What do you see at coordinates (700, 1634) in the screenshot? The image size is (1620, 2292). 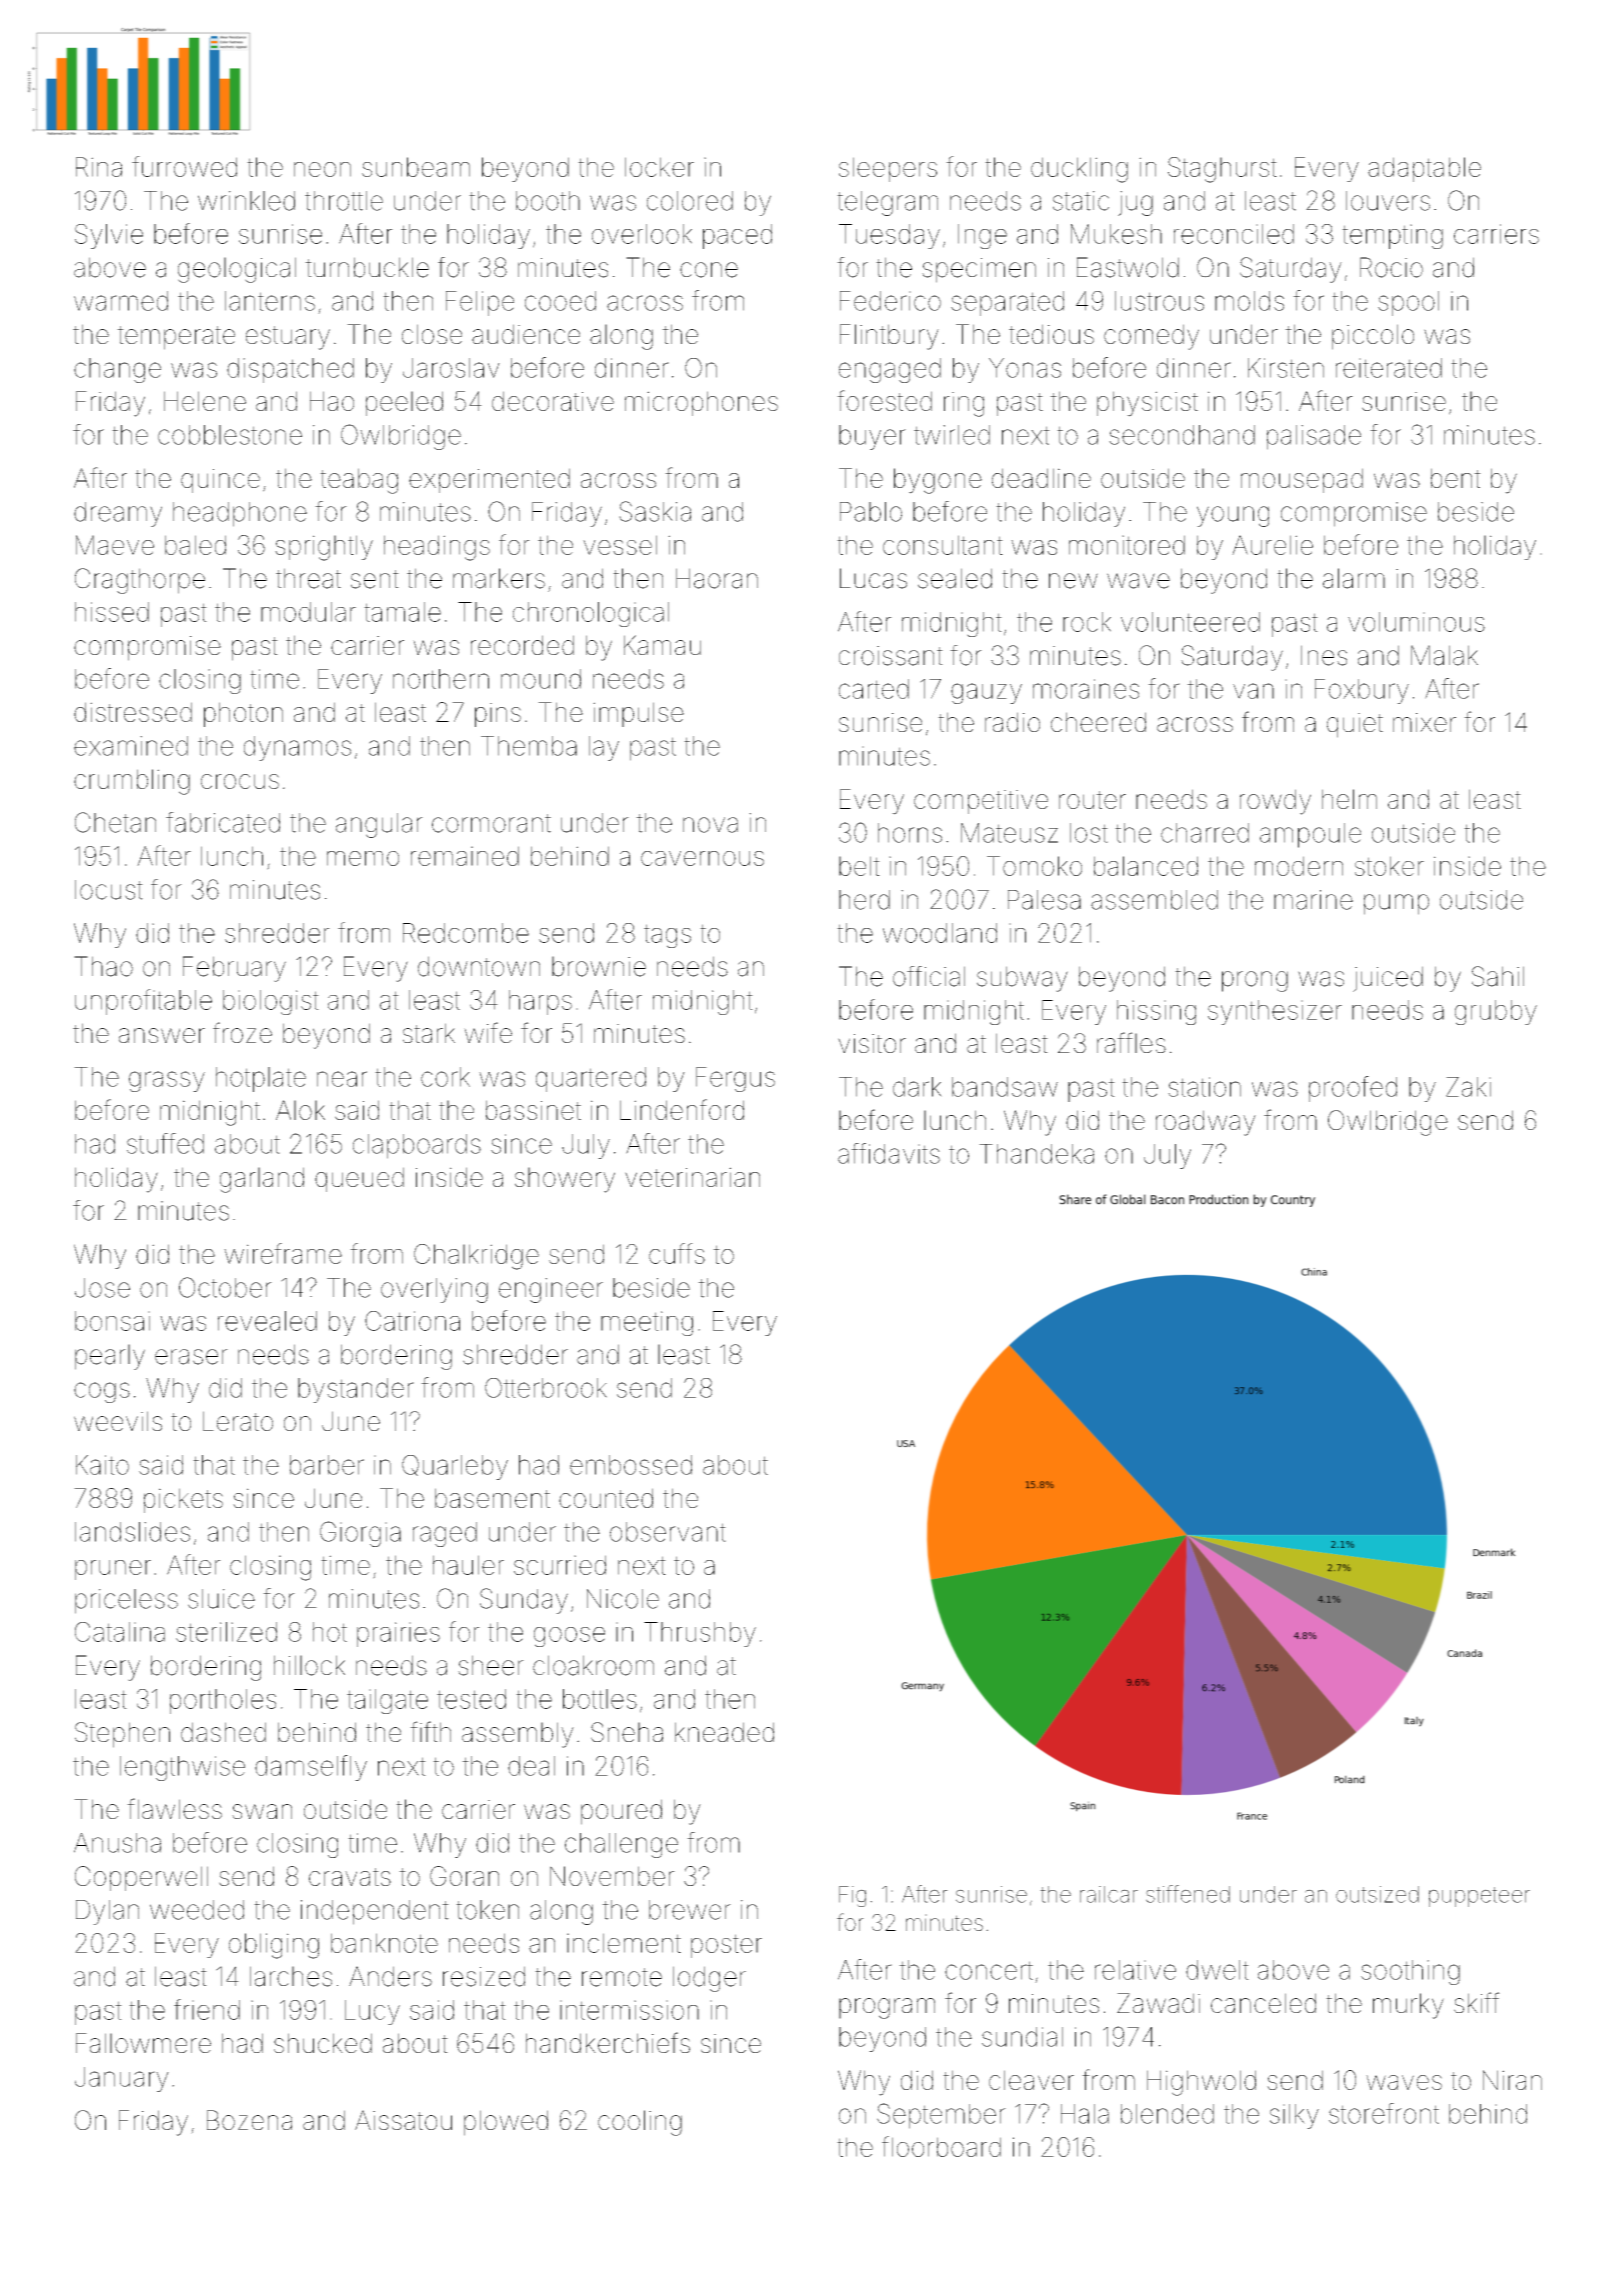 I see `Thrushby` at bounding box center [700, 1634].
